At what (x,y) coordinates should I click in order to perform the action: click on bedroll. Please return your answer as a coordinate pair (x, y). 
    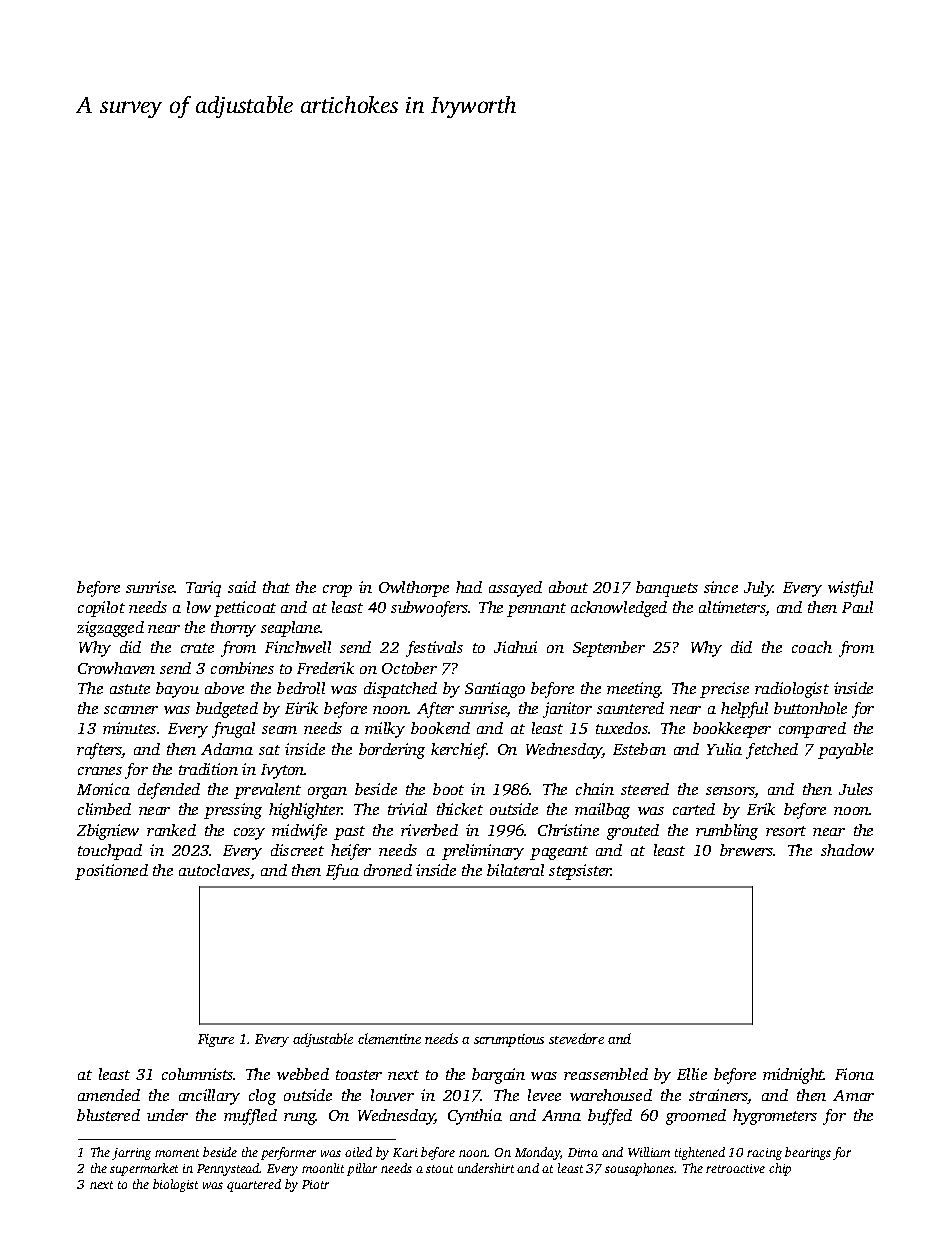
    Looking at the image, I should click on (301, 688).
